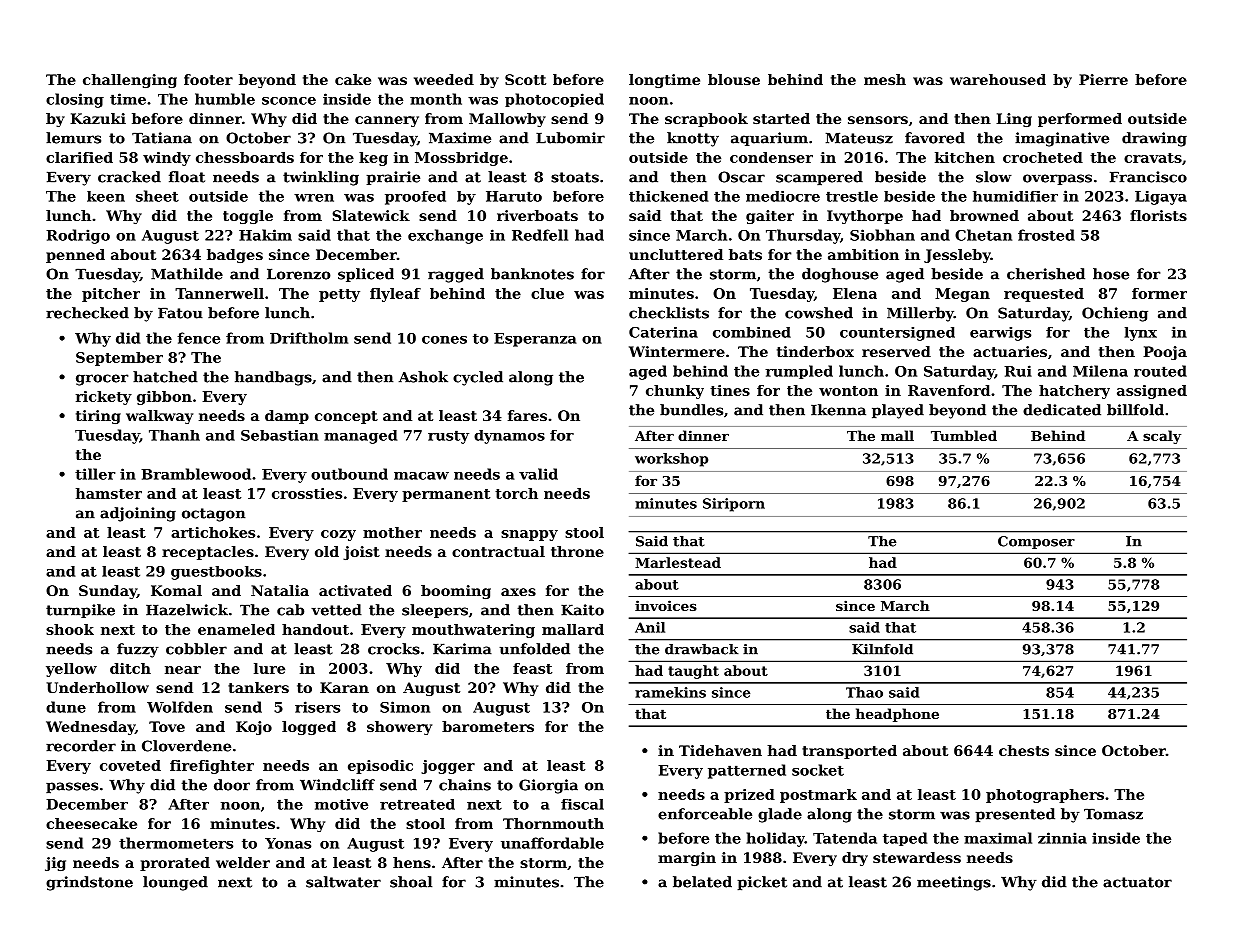  Describe the element at coordinates (962, 295) in the page. I see `Megan` at that location.
